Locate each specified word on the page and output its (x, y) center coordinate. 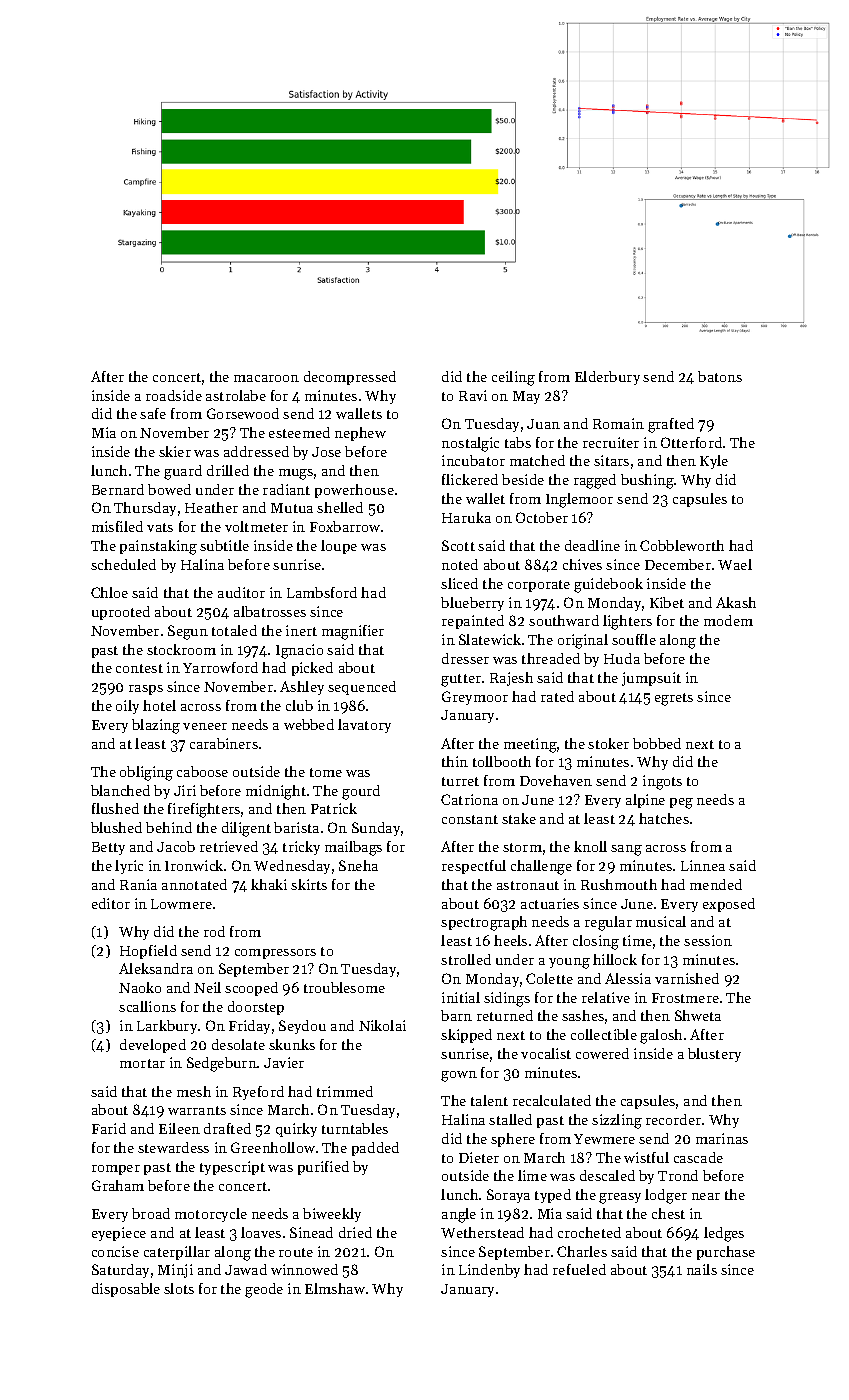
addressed (256, 451)
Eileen (179, 1128)
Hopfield (148, 952)
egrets (674, 699)
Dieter (479, 1157)
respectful (474, 867)
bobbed (657, 743)
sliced (459, 583)
